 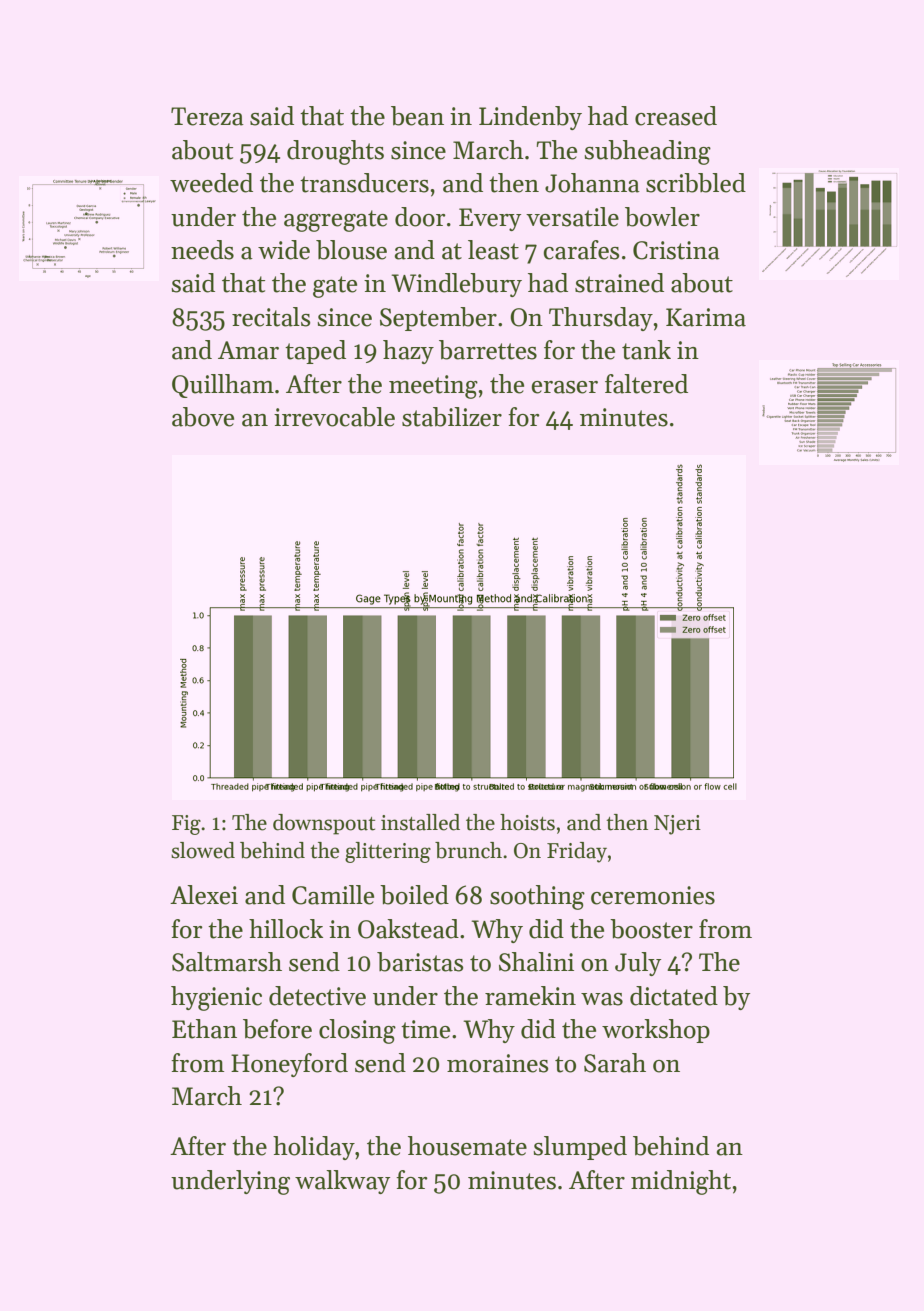 I want to click on Lindenby, so click(x=530, y=118).
